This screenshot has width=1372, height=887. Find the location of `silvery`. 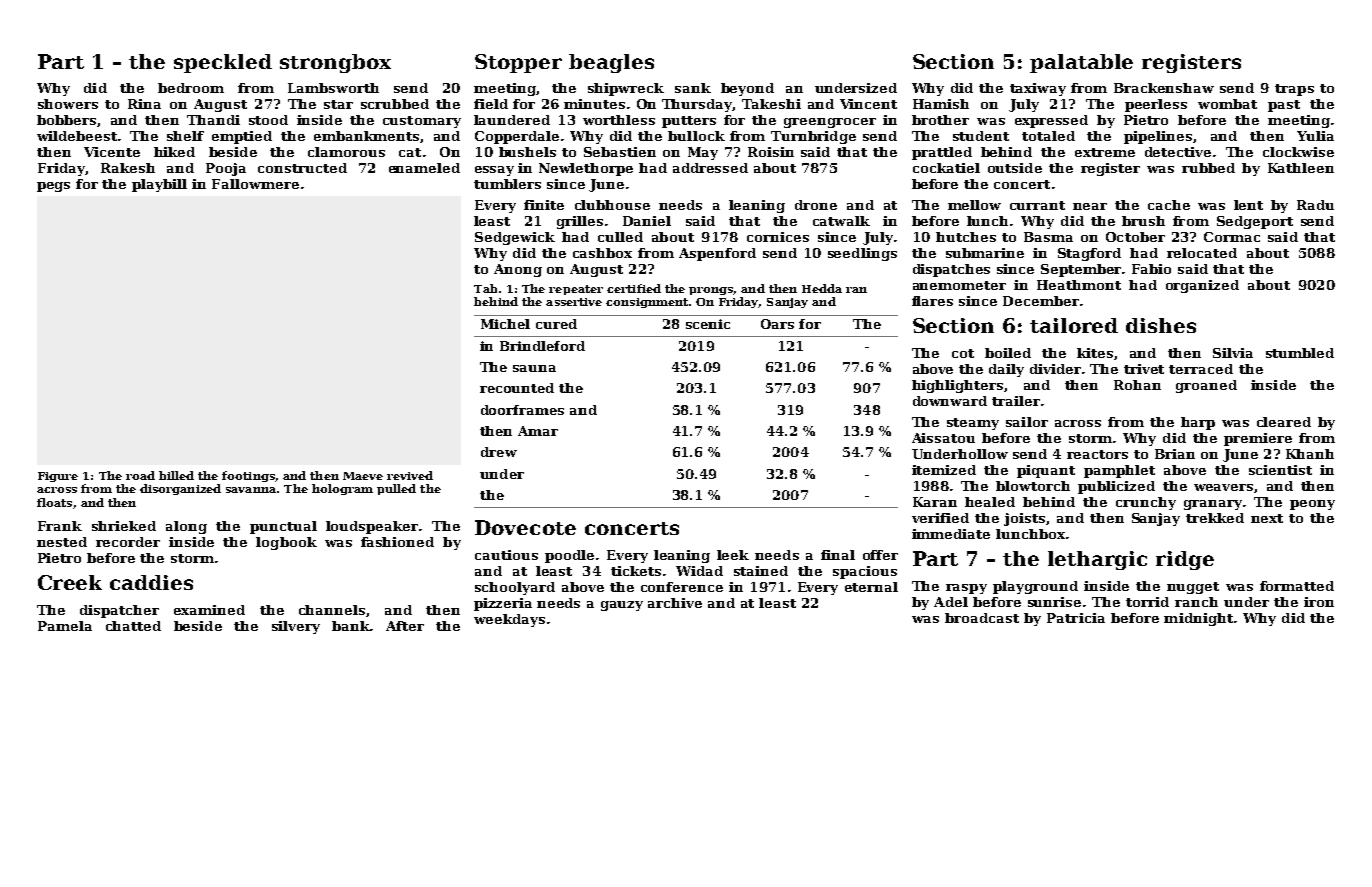

silvery is located at coordinates (296, 627).
